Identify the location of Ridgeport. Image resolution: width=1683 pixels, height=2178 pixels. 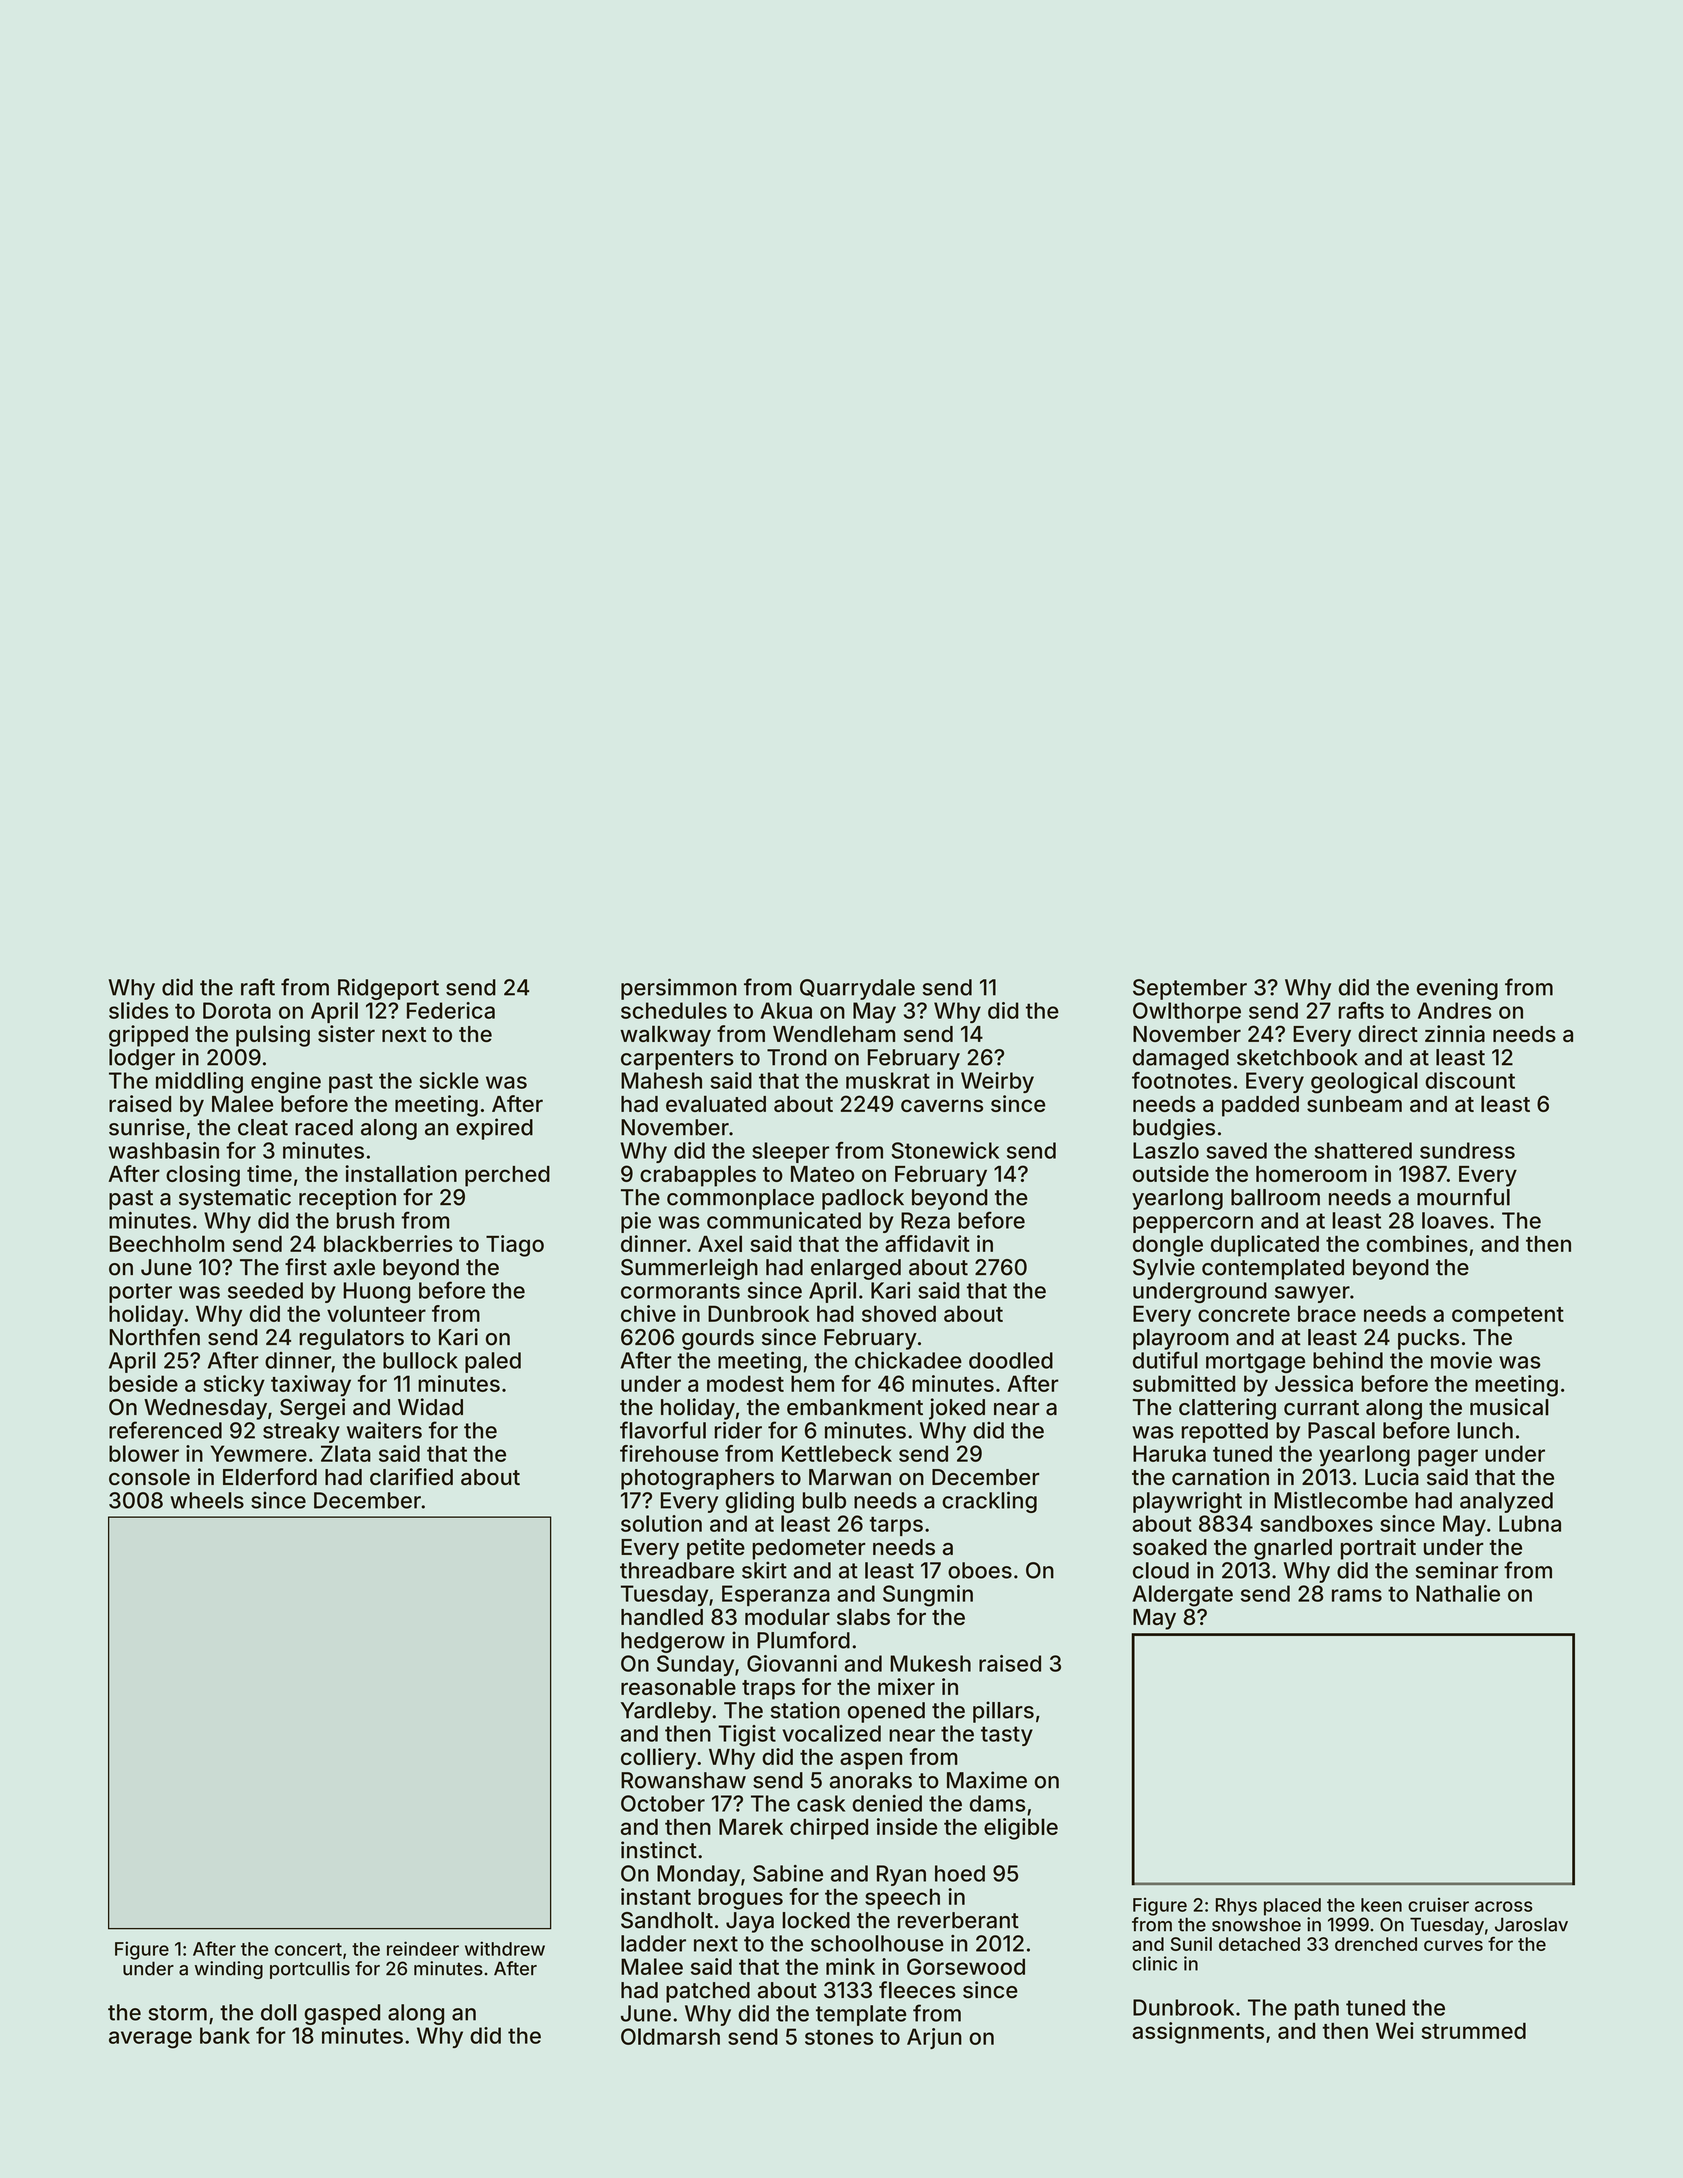
(388, 989).
